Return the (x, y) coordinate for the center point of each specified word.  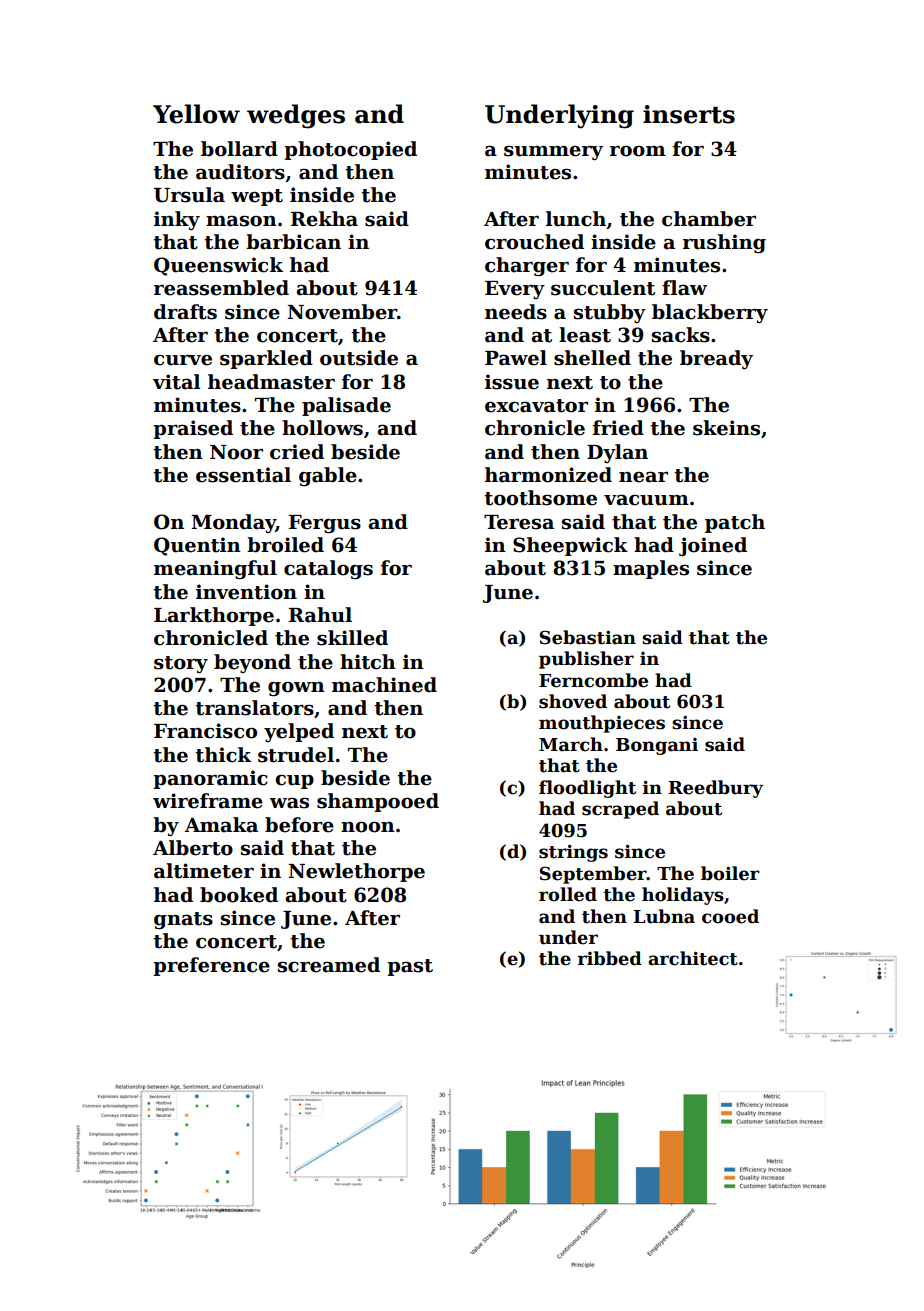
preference (211, 966)
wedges (296, 116)
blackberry (710, 313)
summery (553, 153)
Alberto (193, 848)
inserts (689, 114)
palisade (346, 406)
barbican (293, 242)
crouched (534, 242)
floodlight (587, 789)
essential (243, 475)
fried (618, 428)
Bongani (657, 746)
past (410, 967)
